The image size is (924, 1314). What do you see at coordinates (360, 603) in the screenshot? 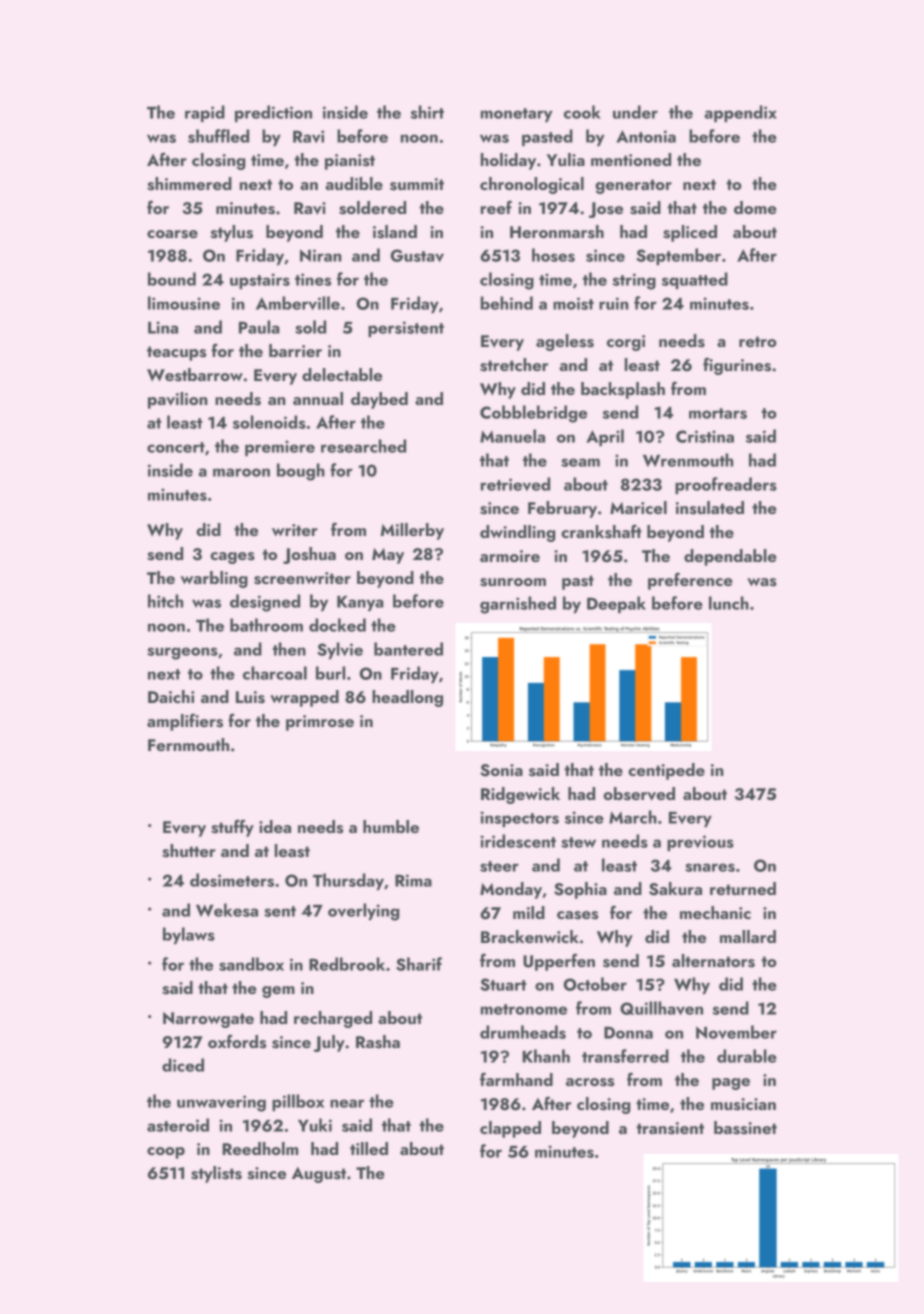
I see `Kanya` at bounding box center [360, 603].
